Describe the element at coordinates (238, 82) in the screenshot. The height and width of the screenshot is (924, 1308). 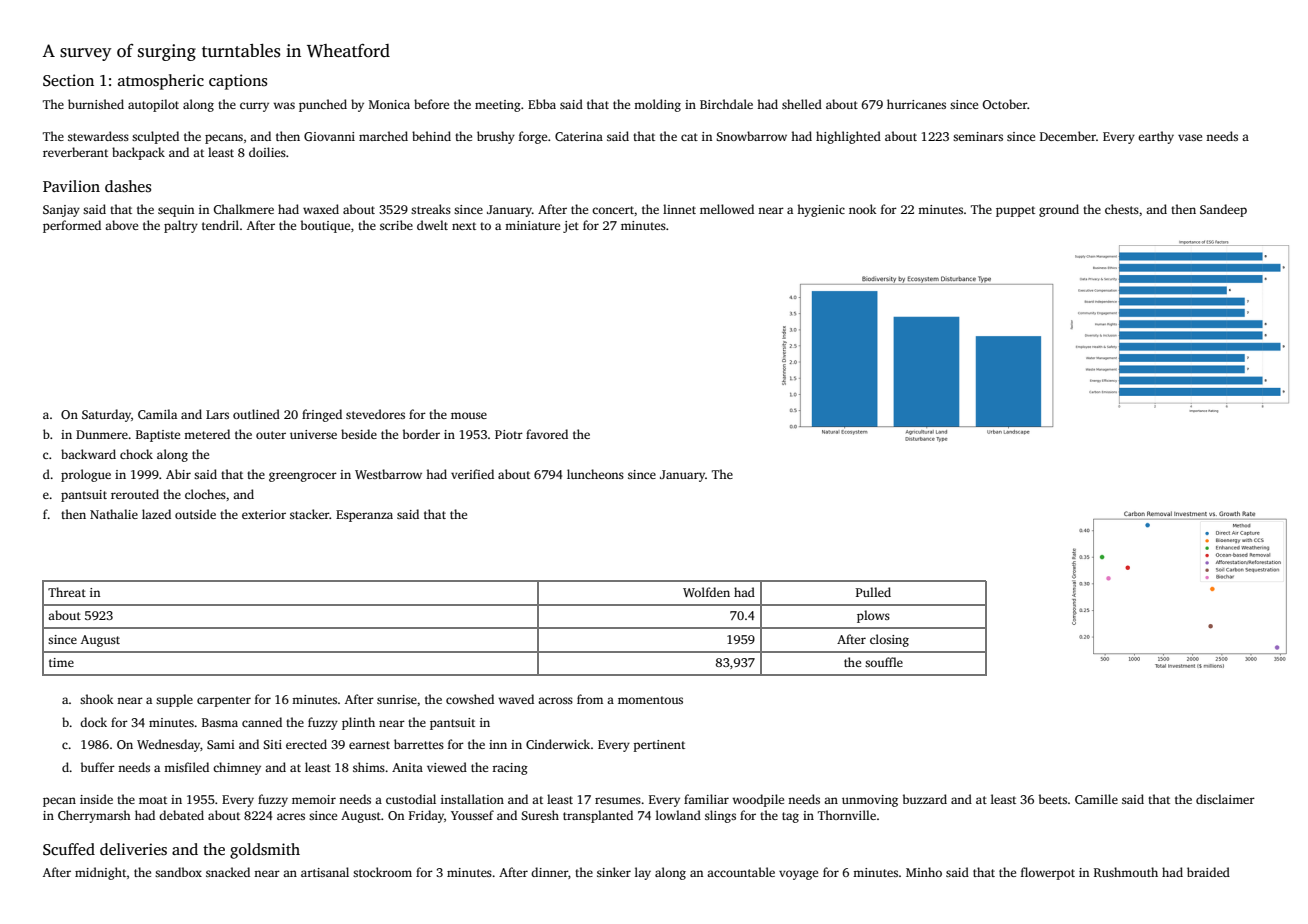
I see `captions` at that location.
